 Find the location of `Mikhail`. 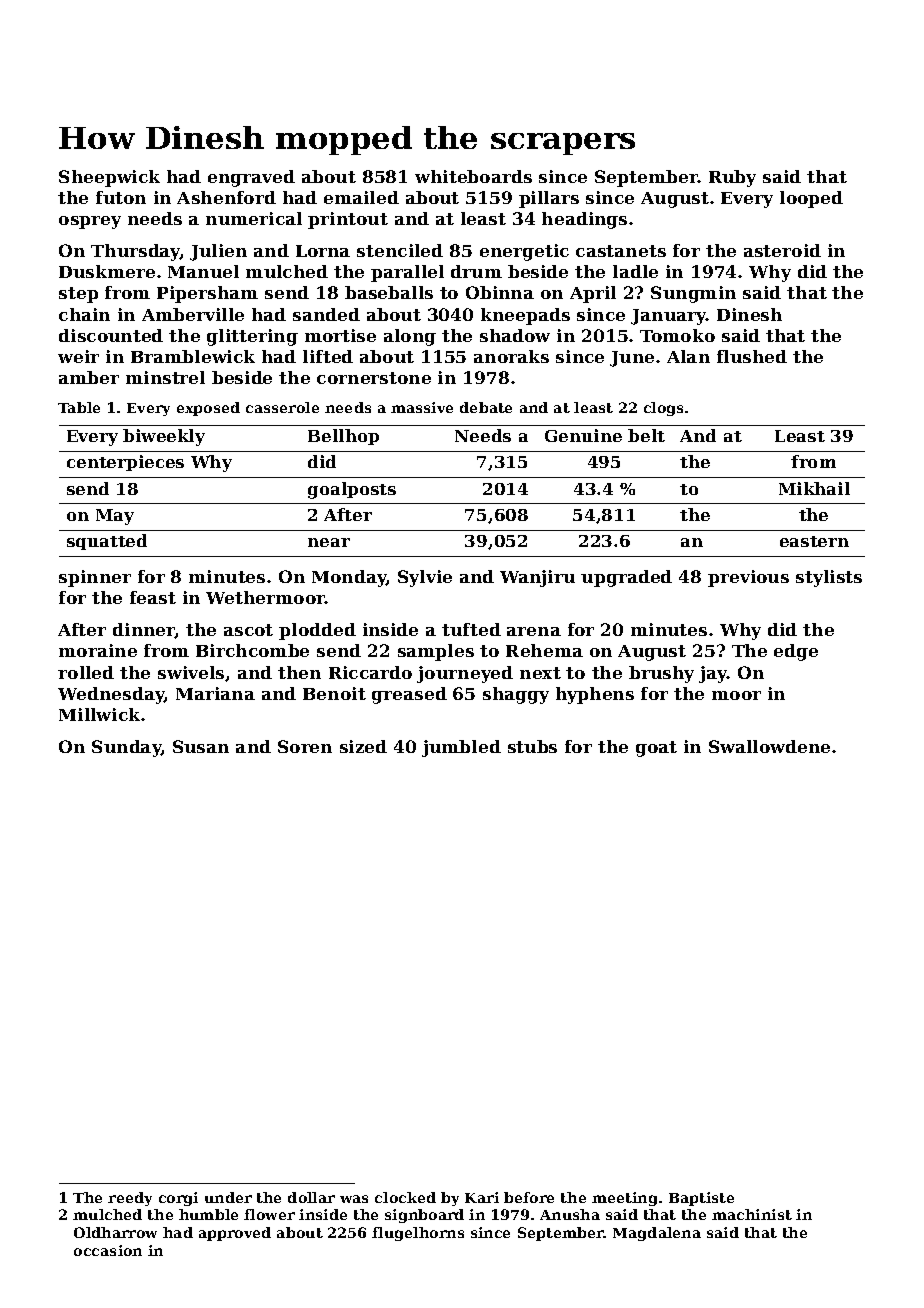

Mikhail is located at coordinates (814, 488).
